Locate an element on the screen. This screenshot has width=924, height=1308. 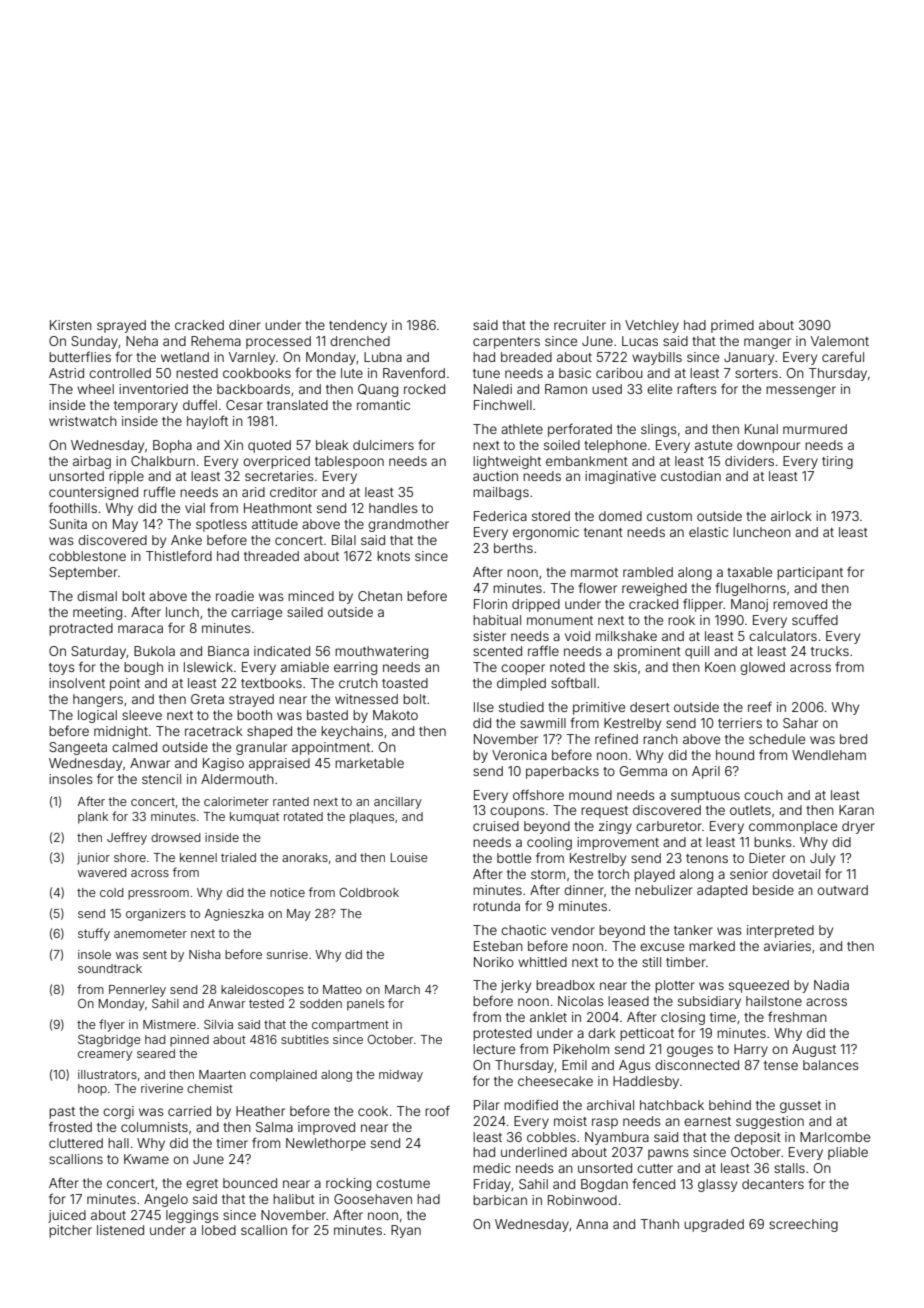
prominent is located at coordinates (649, 652).
